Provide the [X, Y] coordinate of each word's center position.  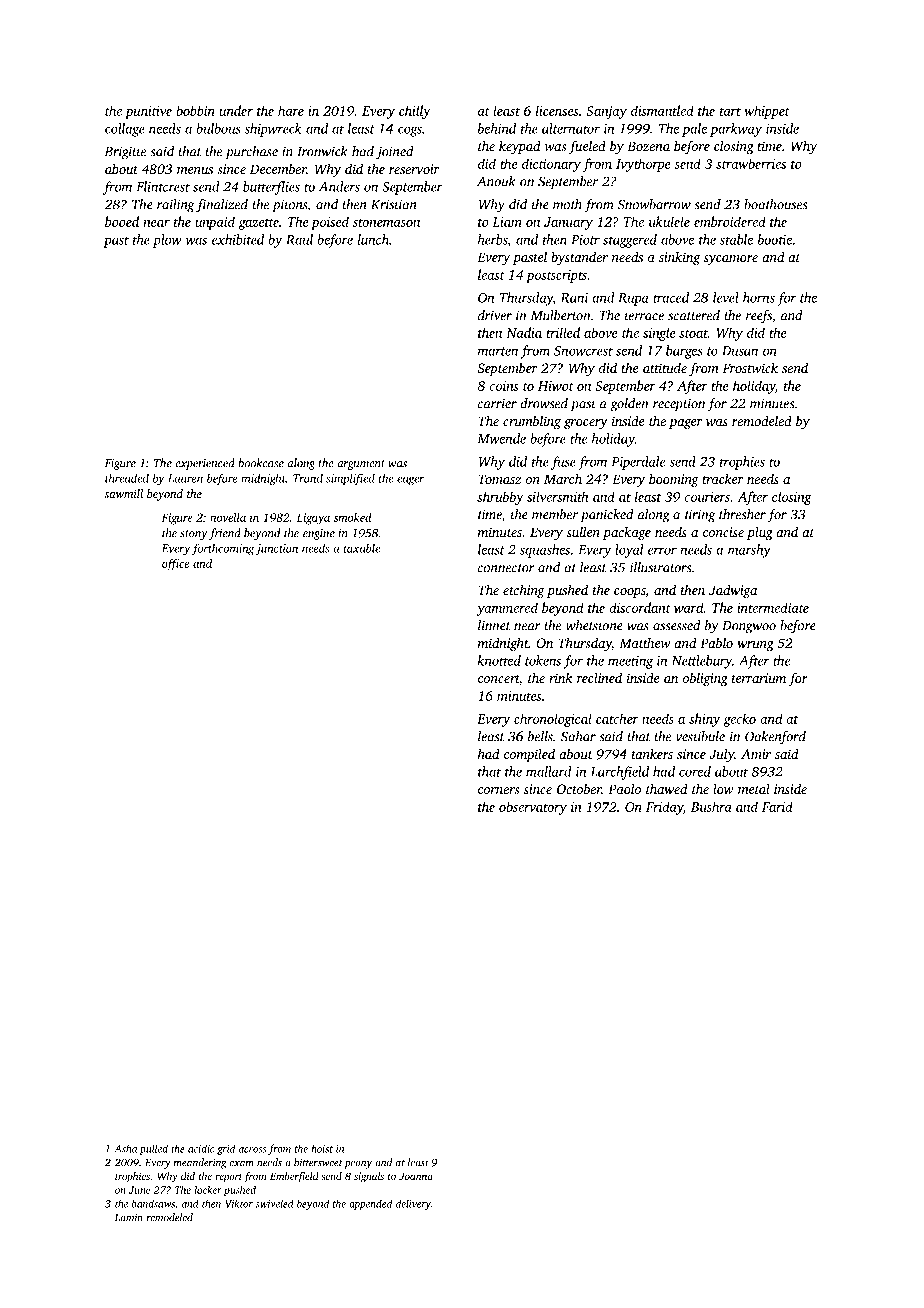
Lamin [129, 1217]
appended [370, 1204]
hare [291, 110]
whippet [767, 112]
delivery [413, 1204]
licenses [557, 110]
